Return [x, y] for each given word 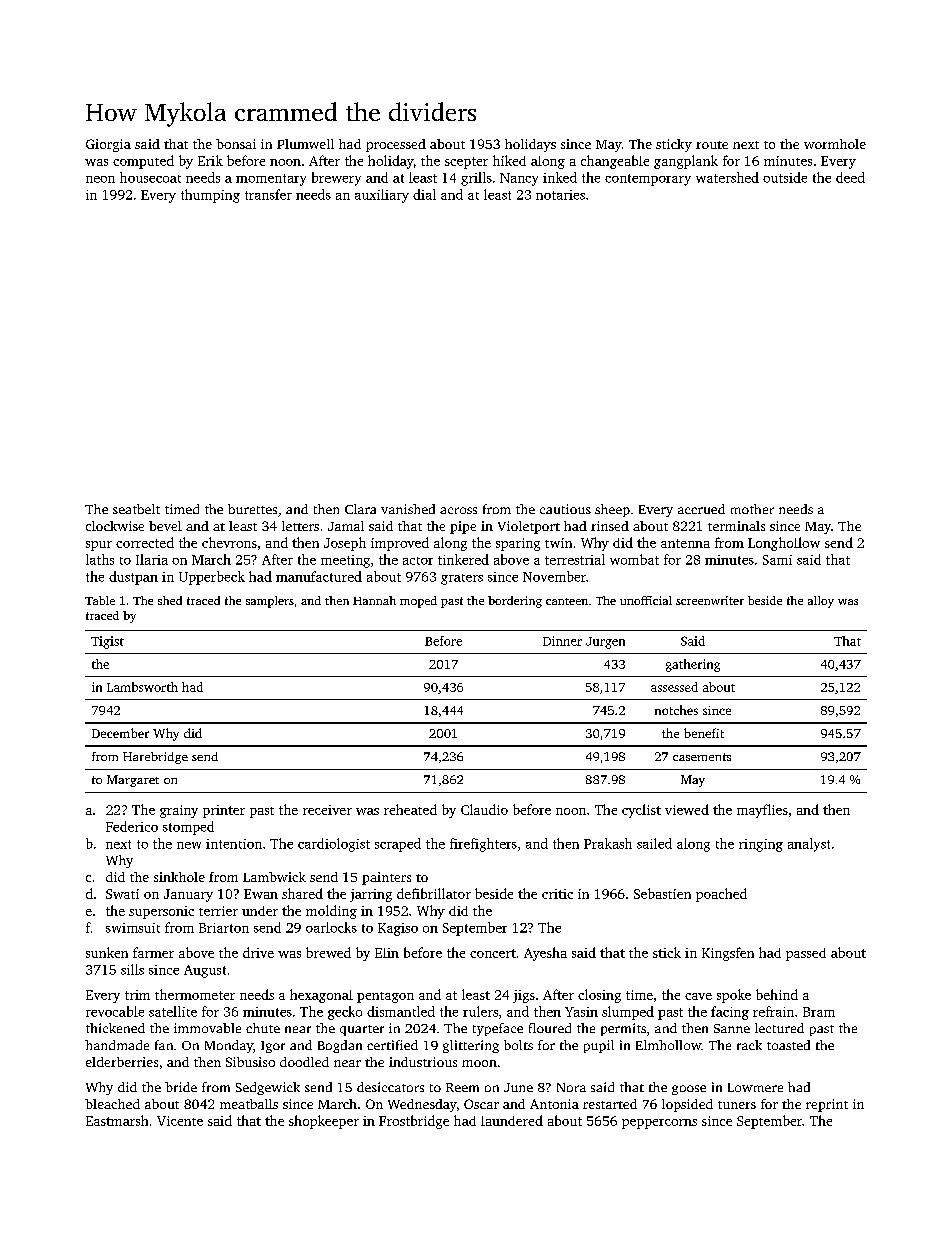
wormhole [835, 144]
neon [100, 179]
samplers [270, 602]
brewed [328, 952]
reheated [410, 809]
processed [396, 145]
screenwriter [710, 600]
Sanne [732, 1028]
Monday [229, 1046]
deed [850, 177]
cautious [565, 509]
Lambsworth [142, 687]
